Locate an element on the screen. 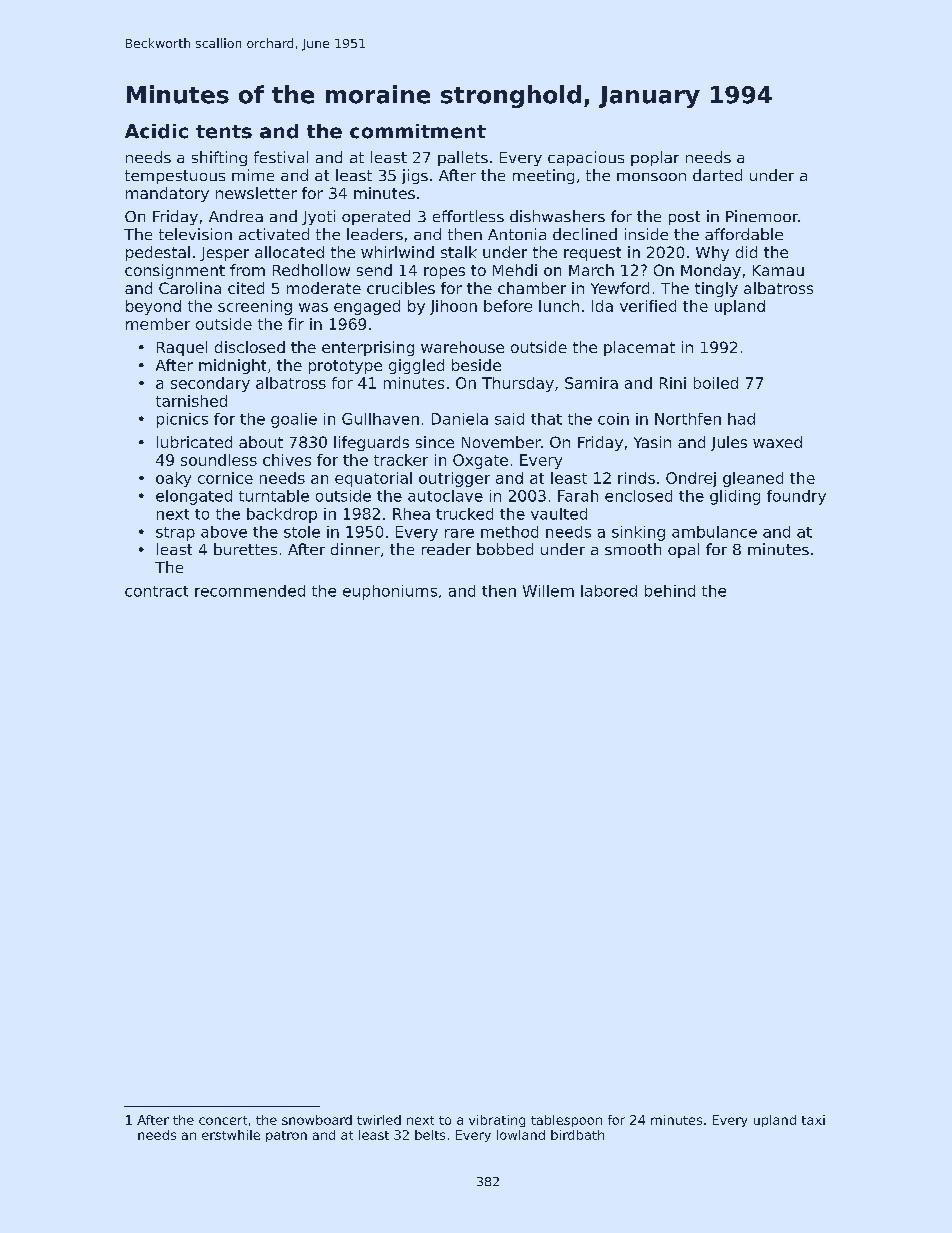 This screenshot has height=1233, width=952. opal is located at coordinates (683, 550).
